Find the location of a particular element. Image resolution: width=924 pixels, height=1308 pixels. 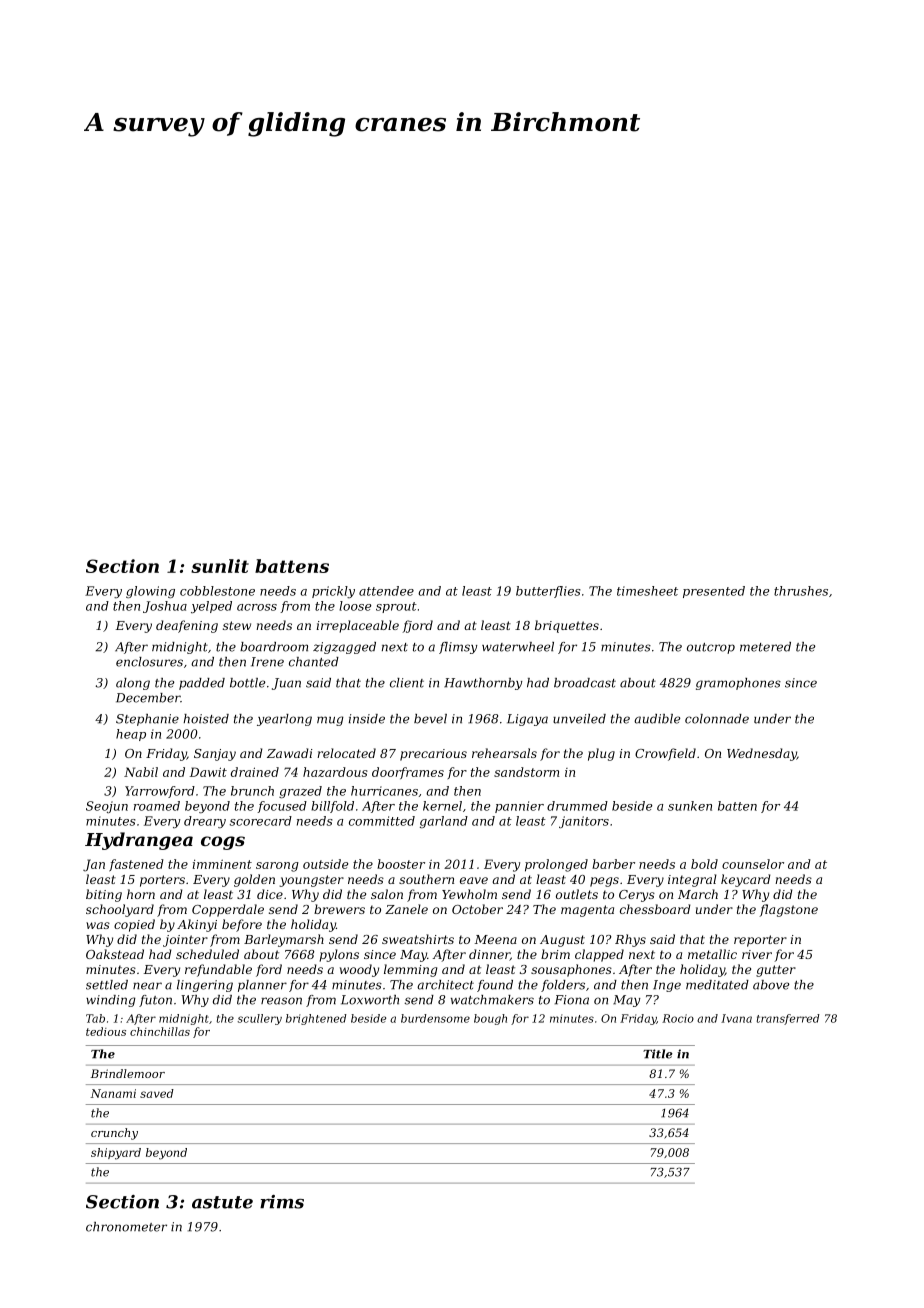

burdensome is located at coordinates (435, 1018).
